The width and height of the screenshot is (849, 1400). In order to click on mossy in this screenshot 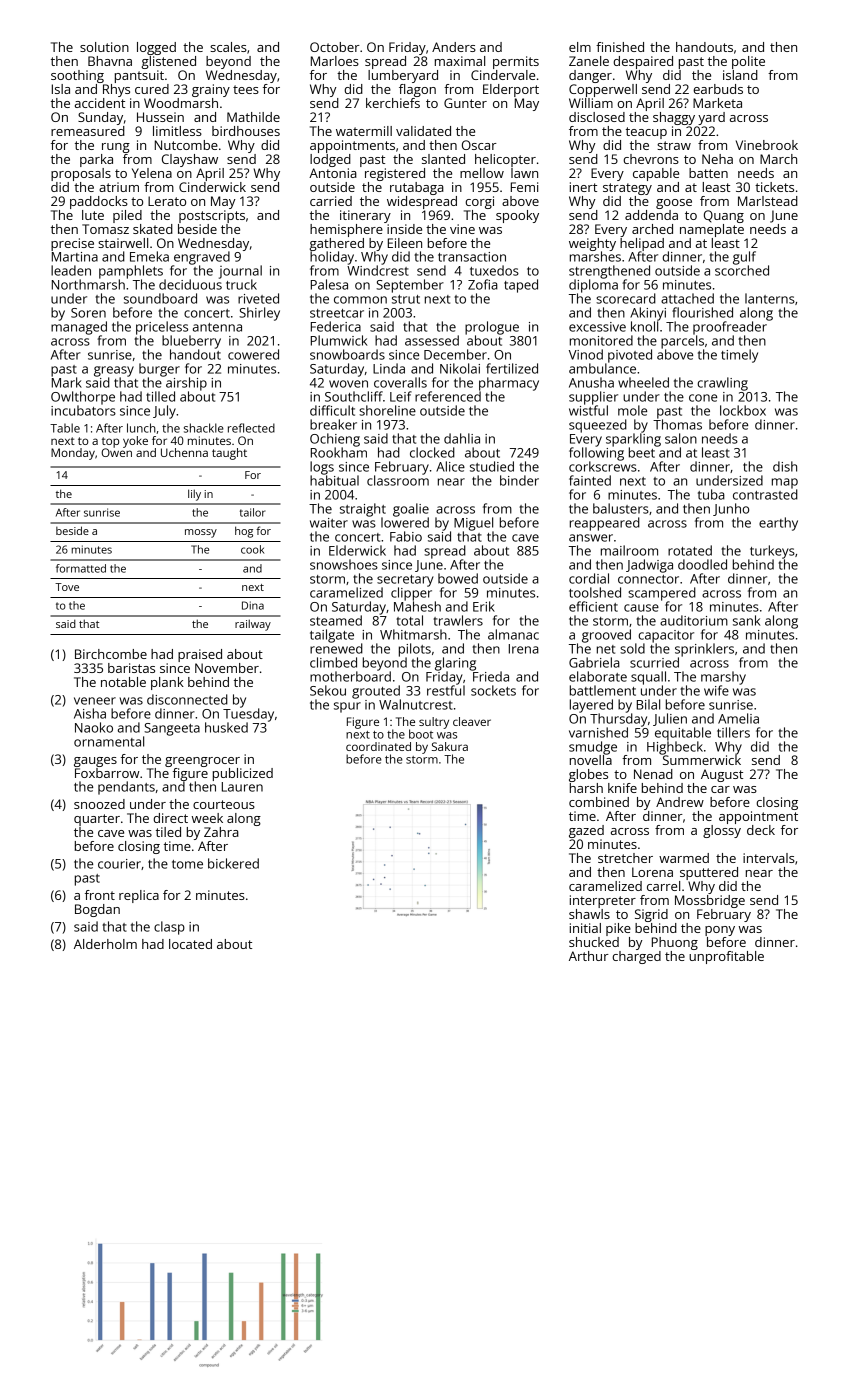, I will do `click(201, 533)`.
